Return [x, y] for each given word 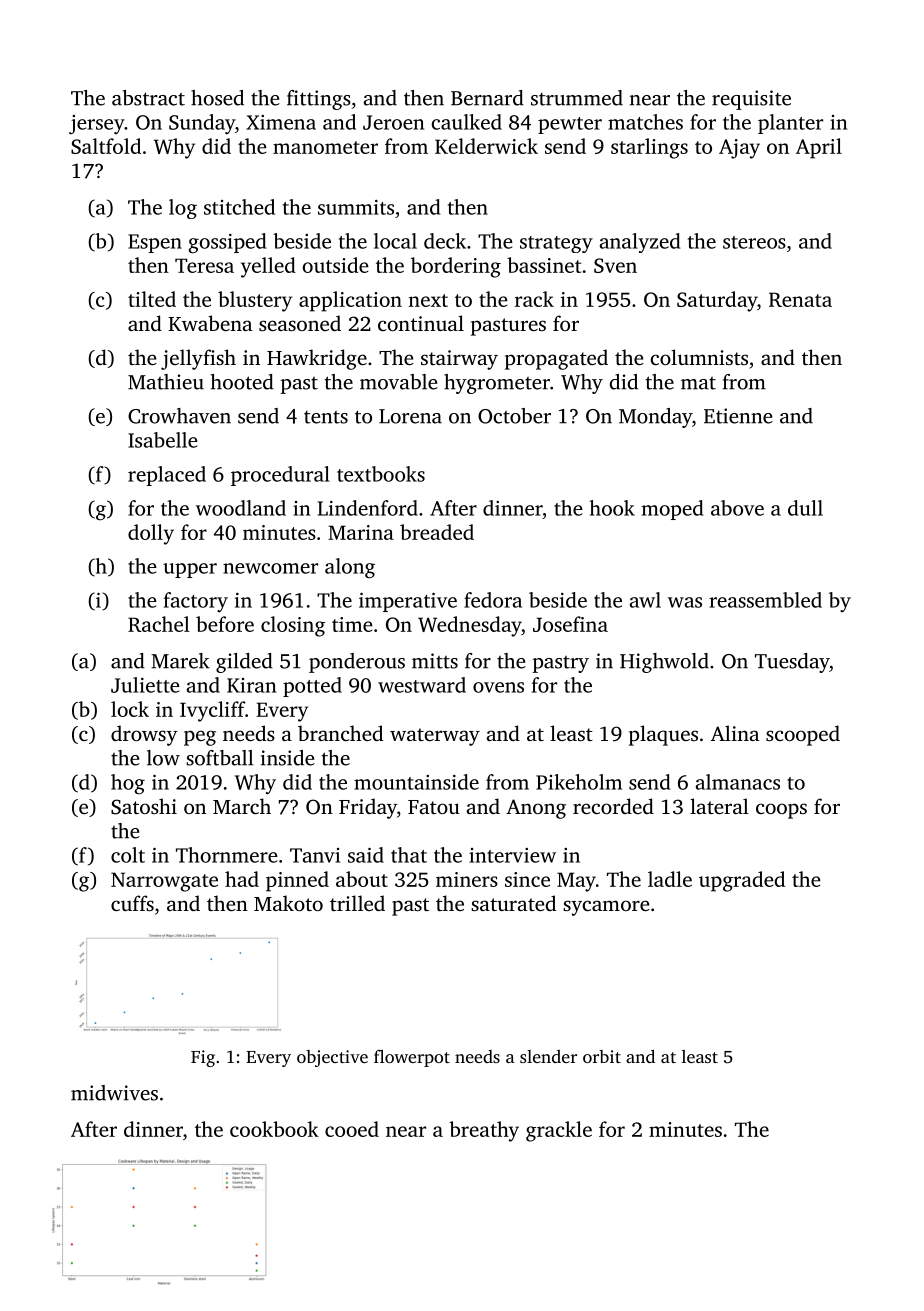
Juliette [145, 685]
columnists [699, 357]
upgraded [742, 881]
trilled [357, 903]
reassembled [765, 600]
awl [645, 600]
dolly [151, 534]
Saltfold [106, 146]
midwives [114, 1093]
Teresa [204, 265]
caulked [466, 122]
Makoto [288, 903]
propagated [556, 359]
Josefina [570, 624]
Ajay [739, 149]
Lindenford [368, 508]
